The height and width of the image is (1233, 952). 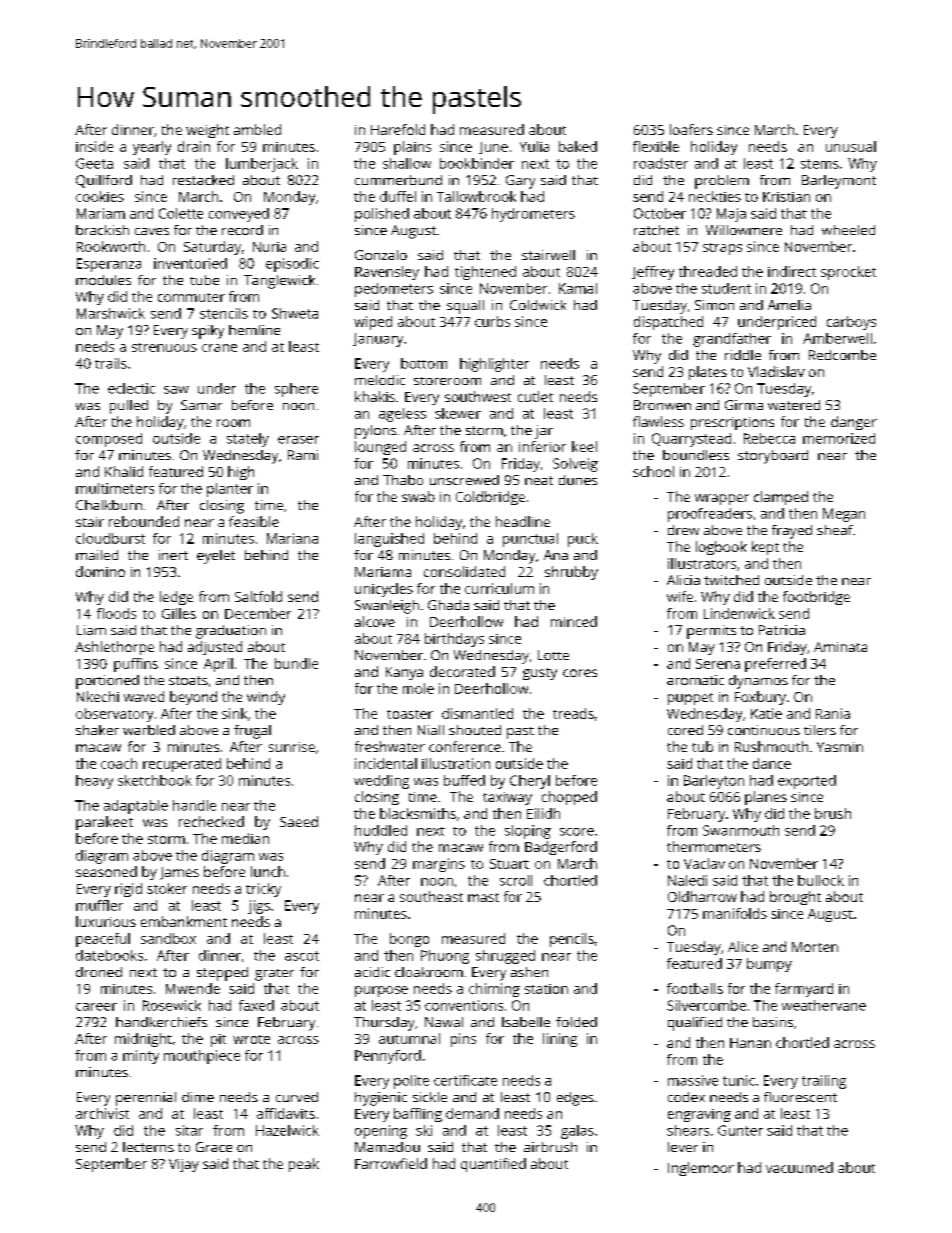 I want to click on engraving, so click(x=699, y=1115).
